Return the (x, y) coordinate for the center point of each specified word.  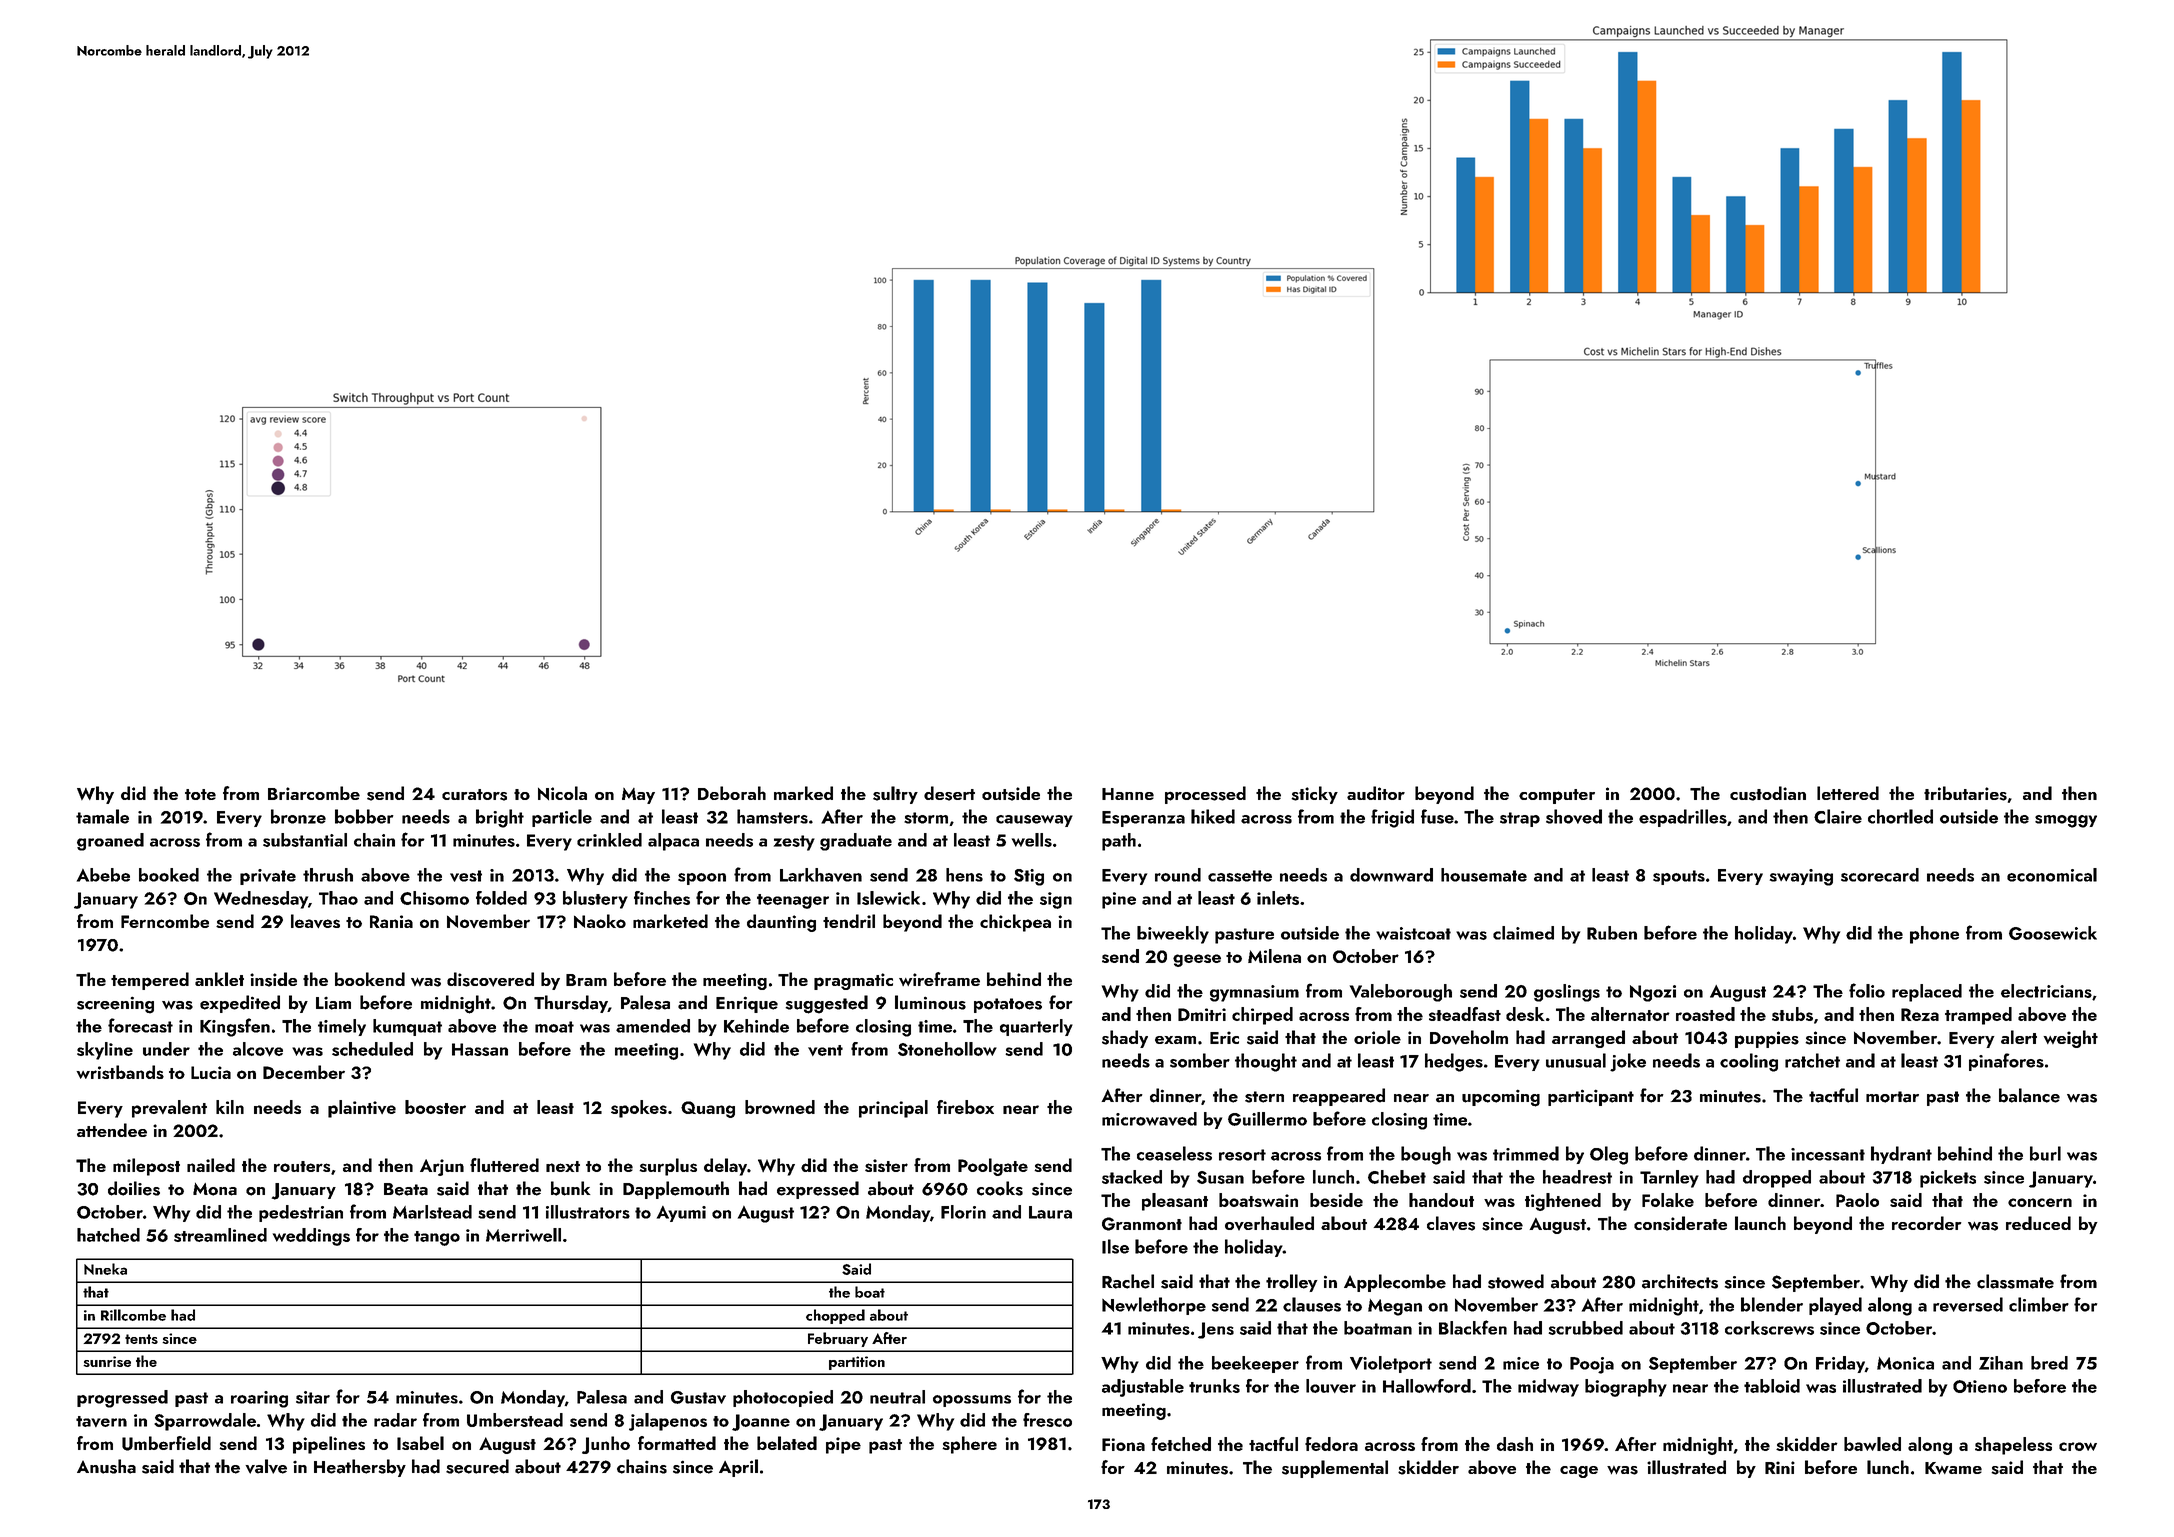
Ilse (1115, 1246)
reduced (2038, 1223)
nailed (211, 1165)
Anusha (106, 1466)
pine (1119, 900)
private (268, 877)
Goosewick (2053, 933)
